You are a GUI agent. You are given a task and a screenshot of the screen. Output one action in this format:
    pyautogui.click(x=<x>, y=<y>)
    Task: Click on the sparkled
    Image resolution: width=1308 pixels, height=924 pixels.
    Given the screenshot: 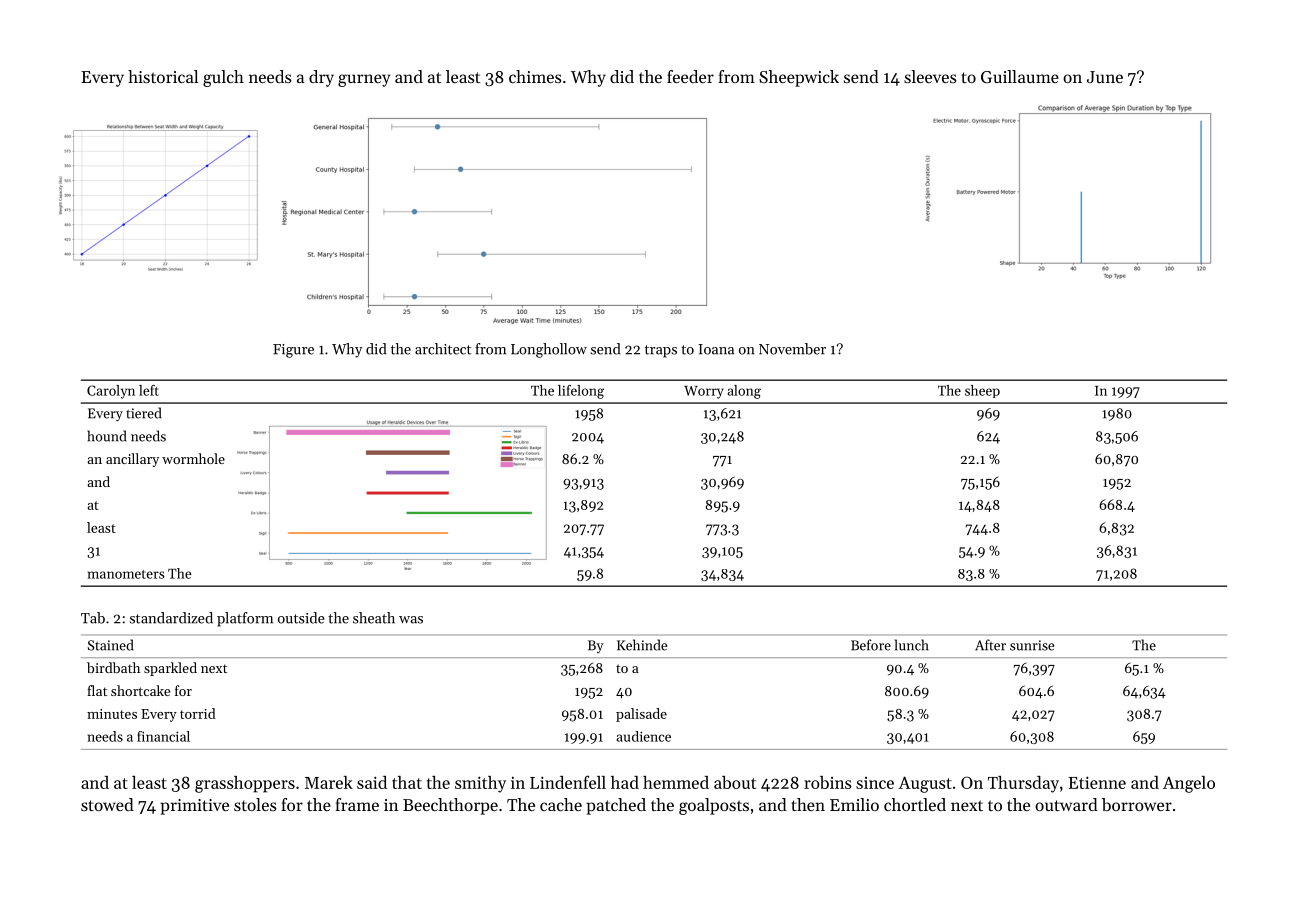 What is the action you would take?
    pyautogui.click(x=170, y=669)
